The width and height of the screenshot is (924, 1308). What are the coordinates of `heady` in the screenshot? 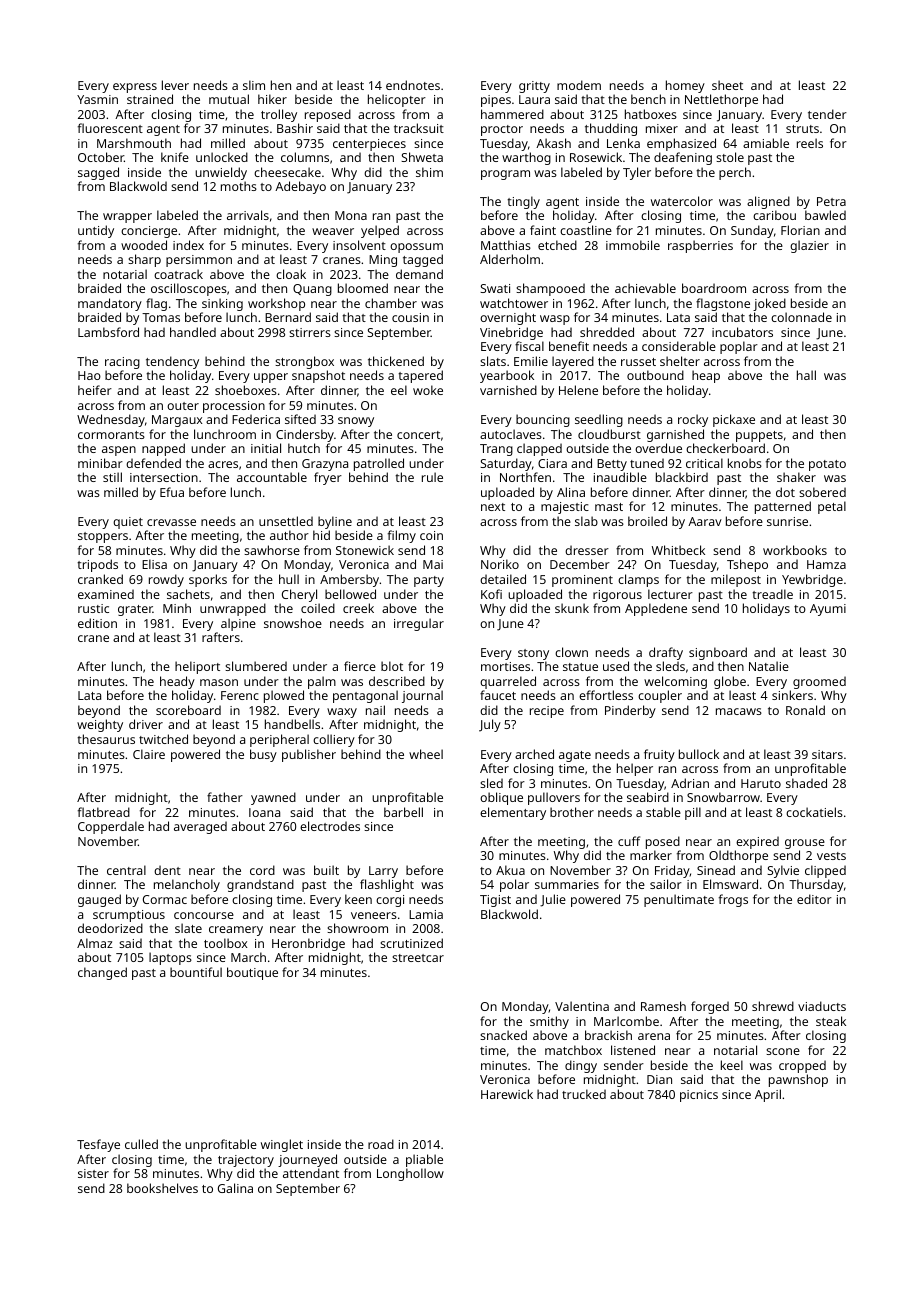 It's located at (177, 682).
